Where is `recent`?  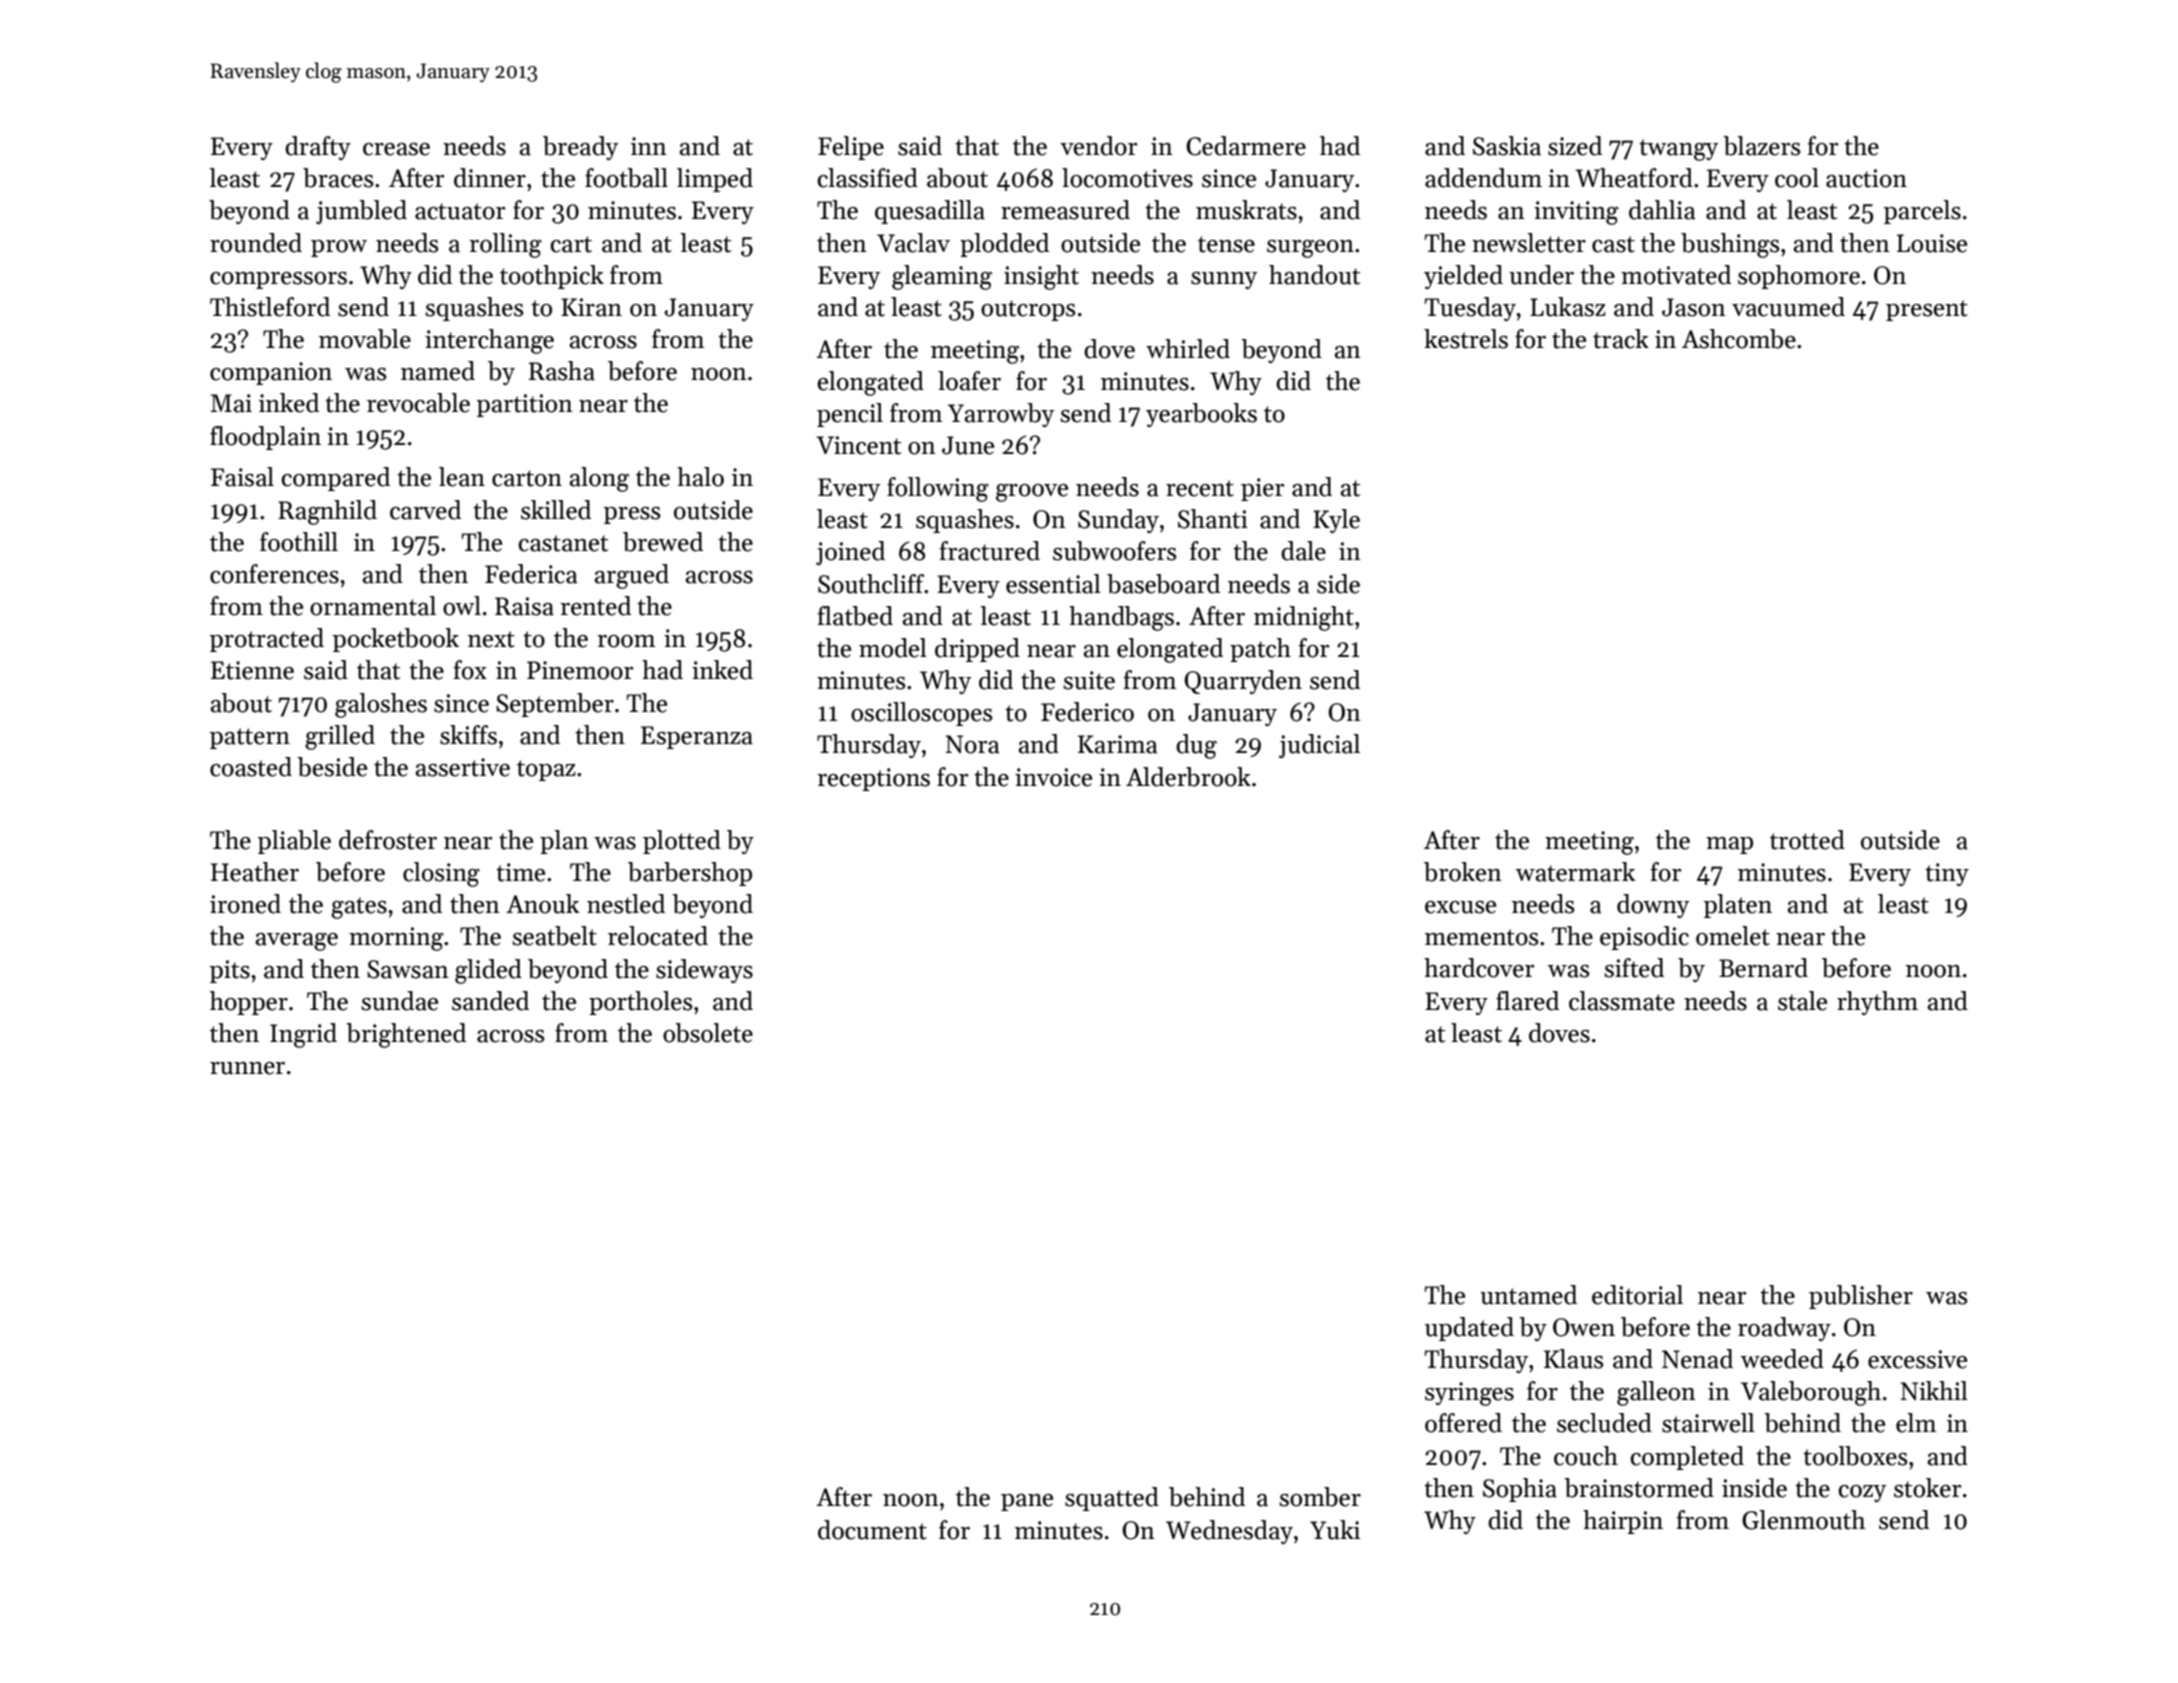 recent is located at coordinates (1200, 488).
